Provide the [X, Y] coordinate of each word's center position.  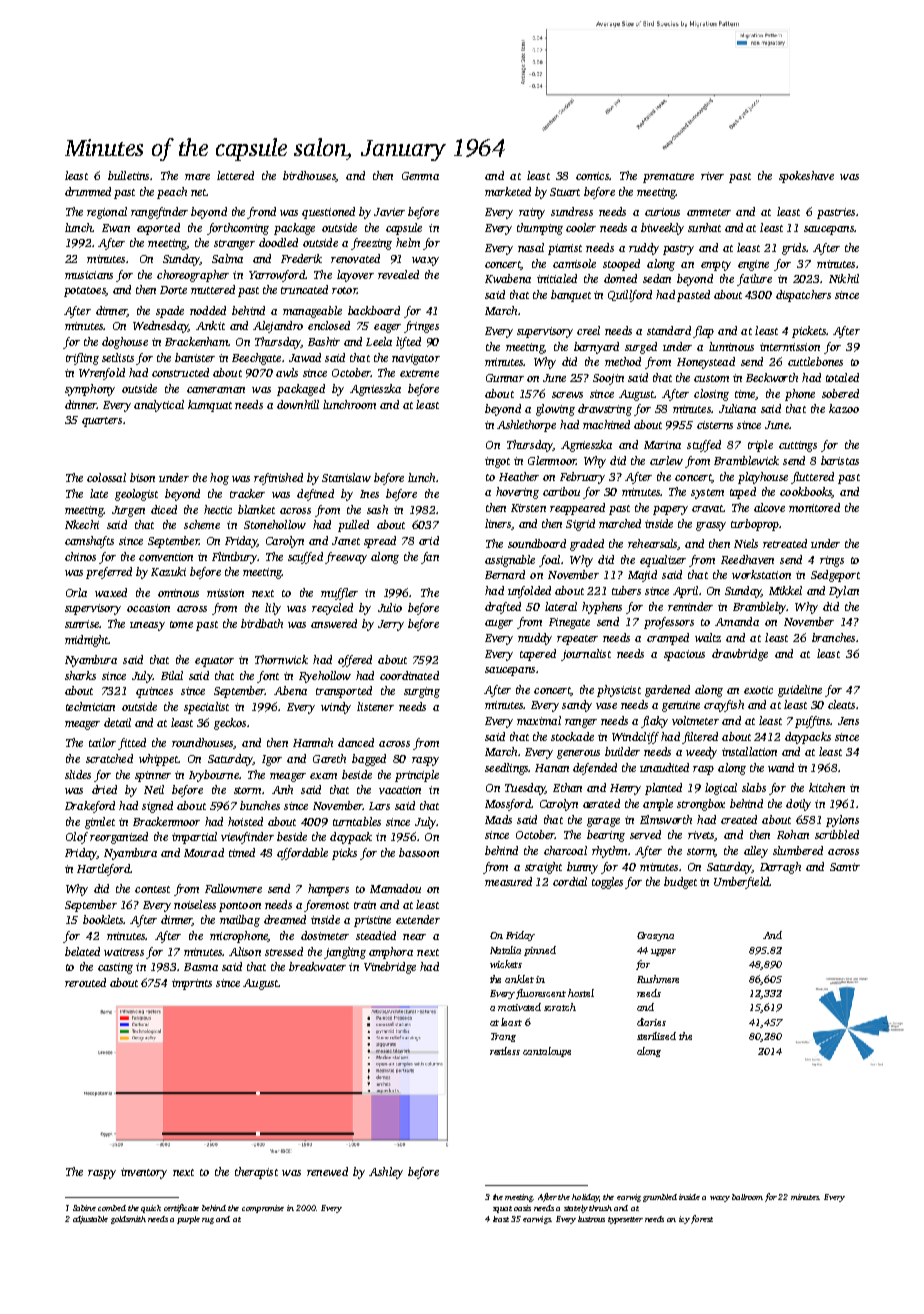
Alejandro [278, 327]
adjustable [90, 1220]
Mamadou [395, 888]
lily [273, 609]
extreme [419, 373]
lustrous [591, 1219]
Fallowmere [233, 888]
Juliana [737, 408]
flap [703, 332]
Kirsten [528, 508]
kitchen [827, 787]
